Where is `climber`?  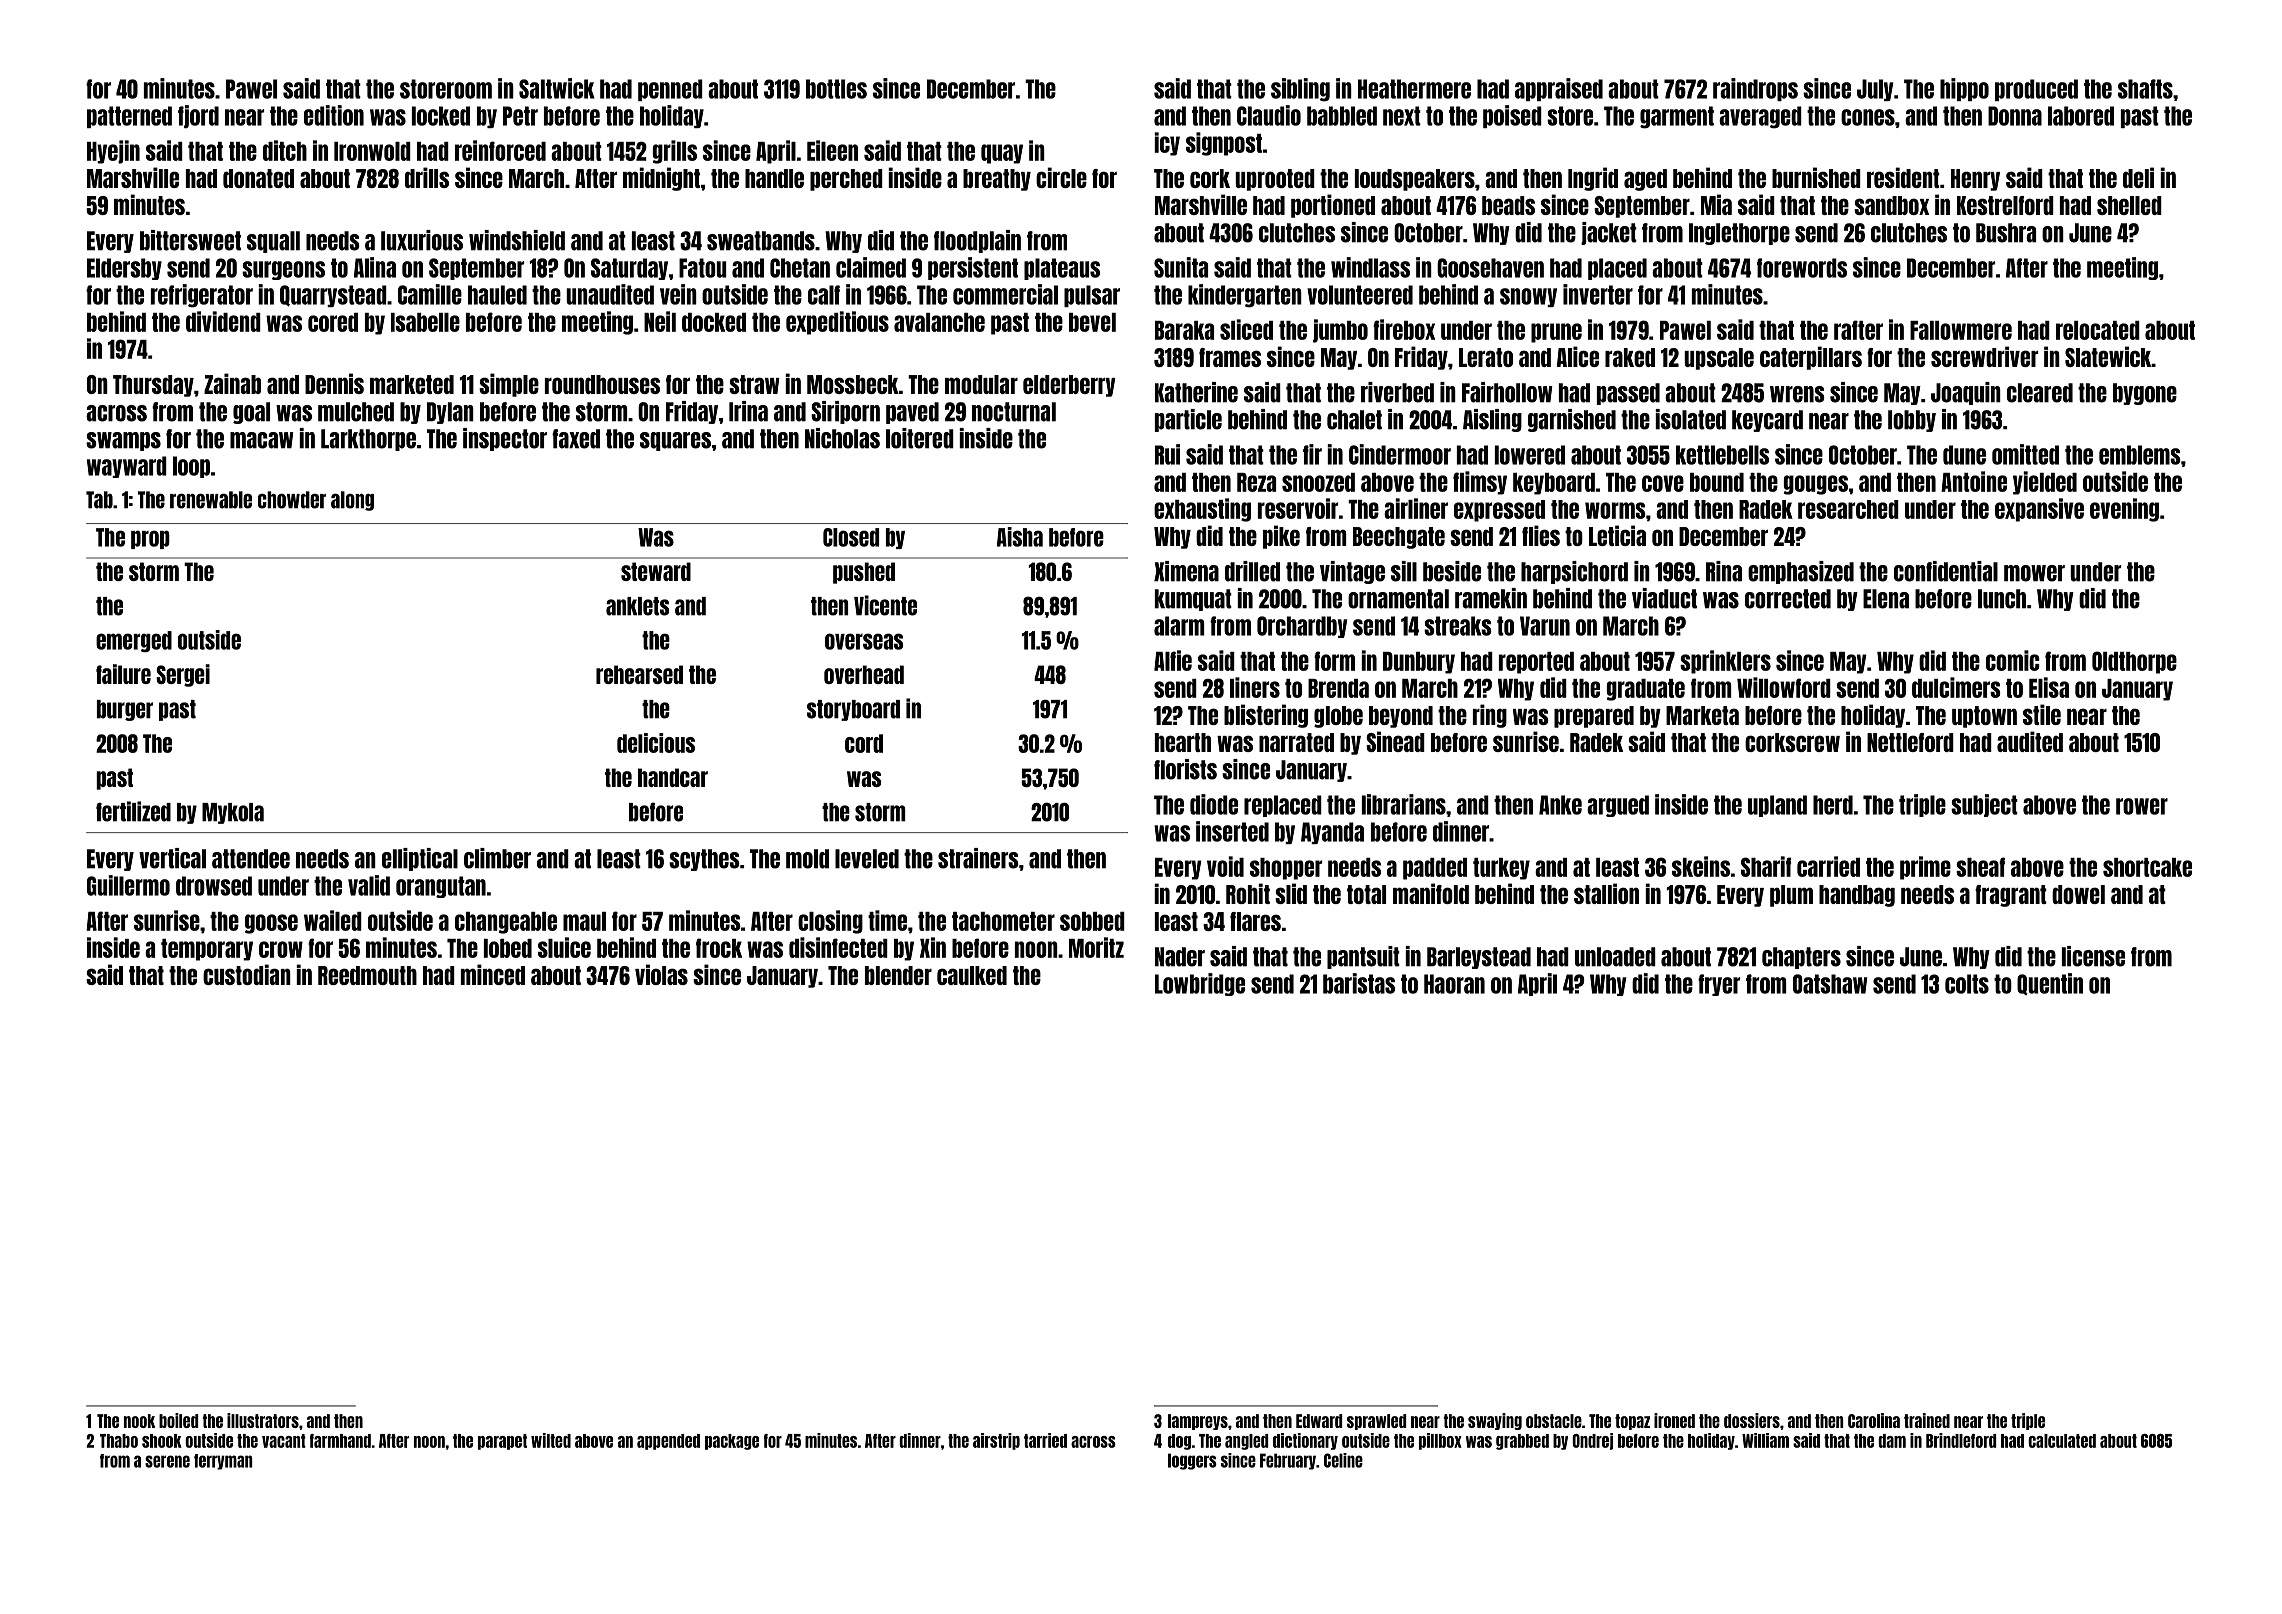 climber is located at coordinates (497, 858).
